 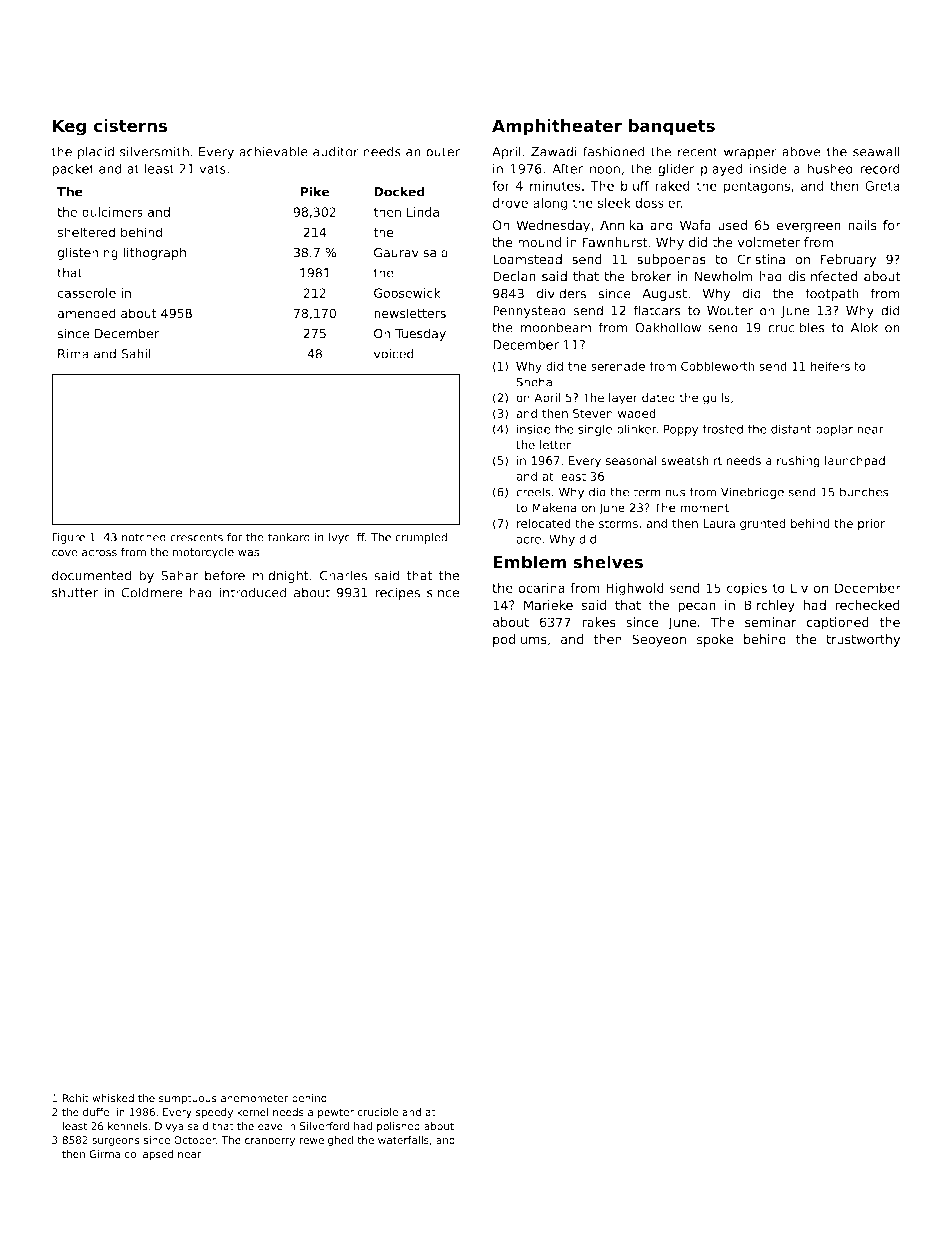 What do you see at coordinates (335, 151) in the screenshot?
I see `auditor` at bounding box center [335, 151].
